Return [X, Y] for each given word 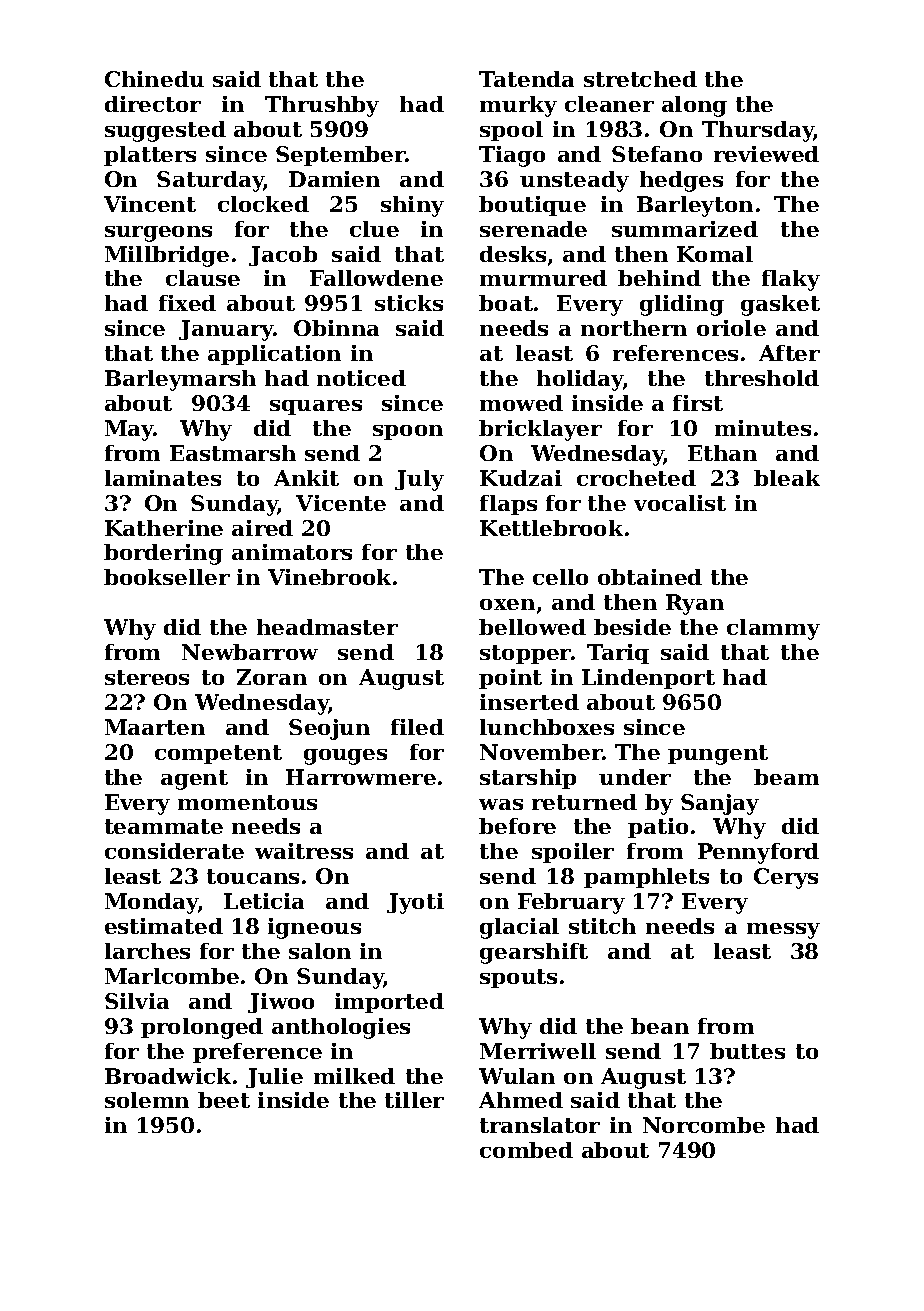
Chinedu [154, 79]
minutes [763, 428]
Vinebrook [329, 577]
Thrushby [322, 106]
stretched [640, 79]
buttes [747, 1051]
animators [292, 552]
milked [354, 1076]
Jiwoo [281, 1003]
